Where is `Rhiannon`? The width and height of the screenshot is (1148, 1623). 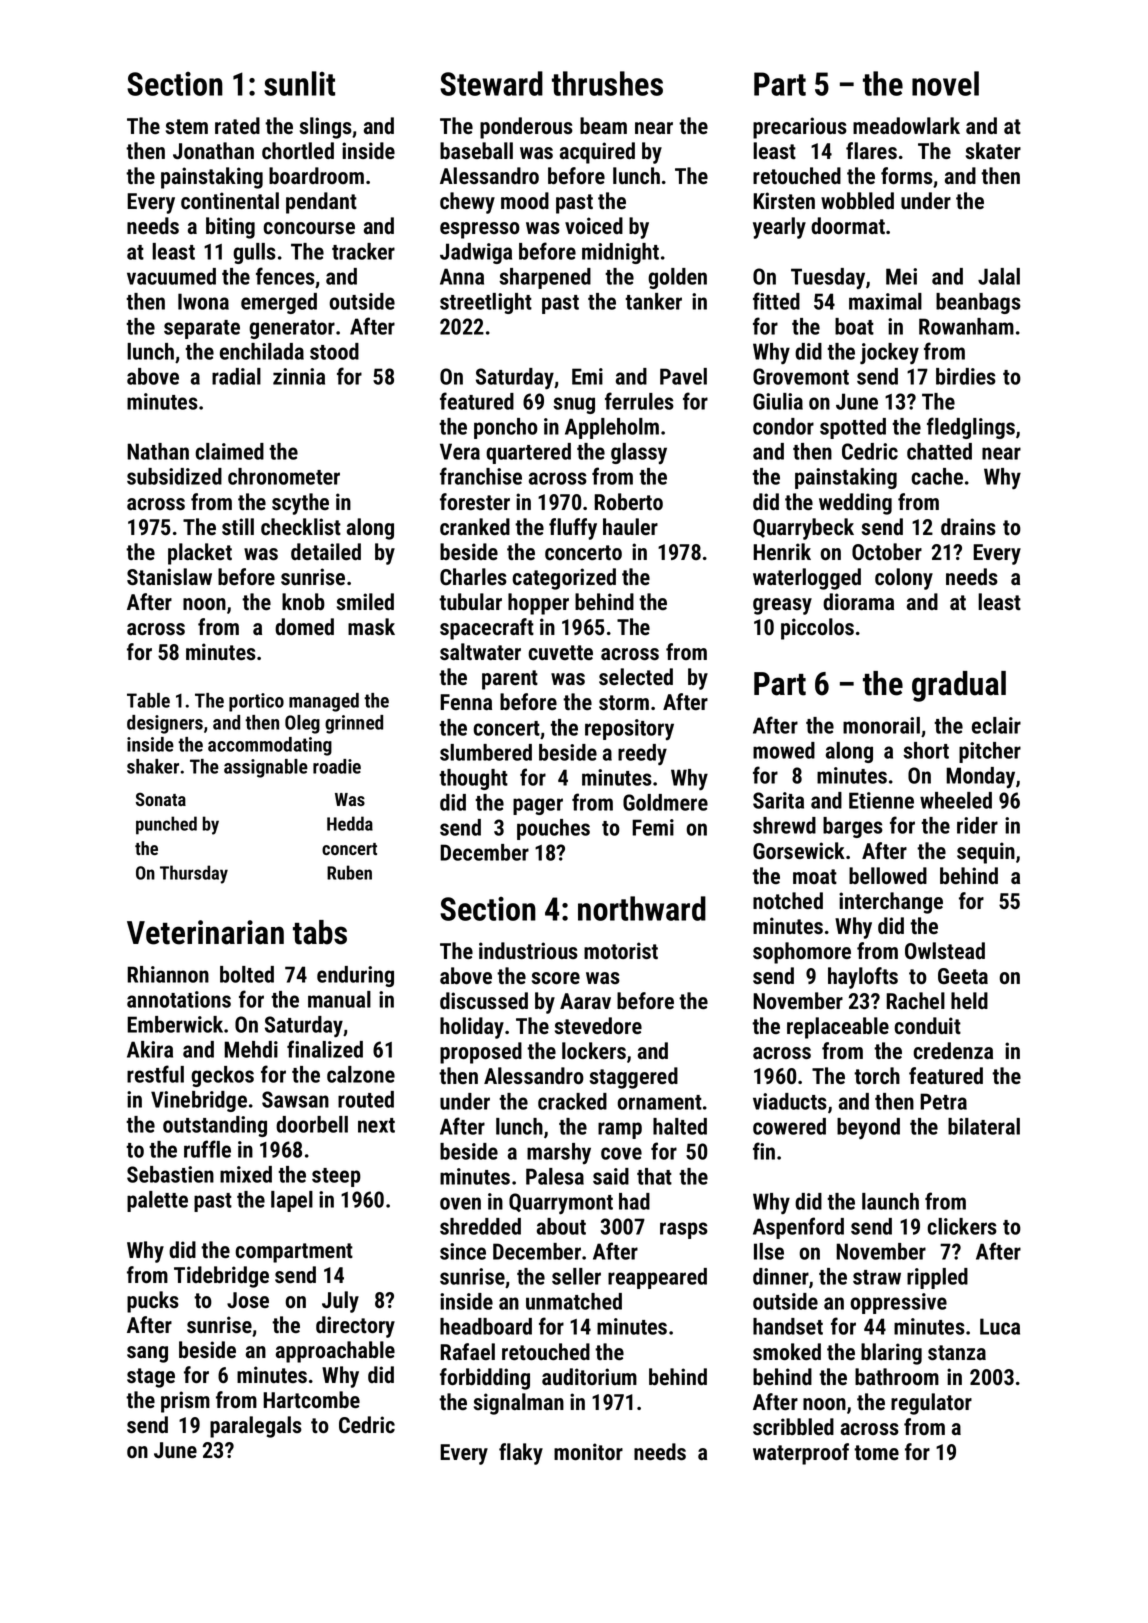 Rhiannon is located at coordinates (168, 974).
